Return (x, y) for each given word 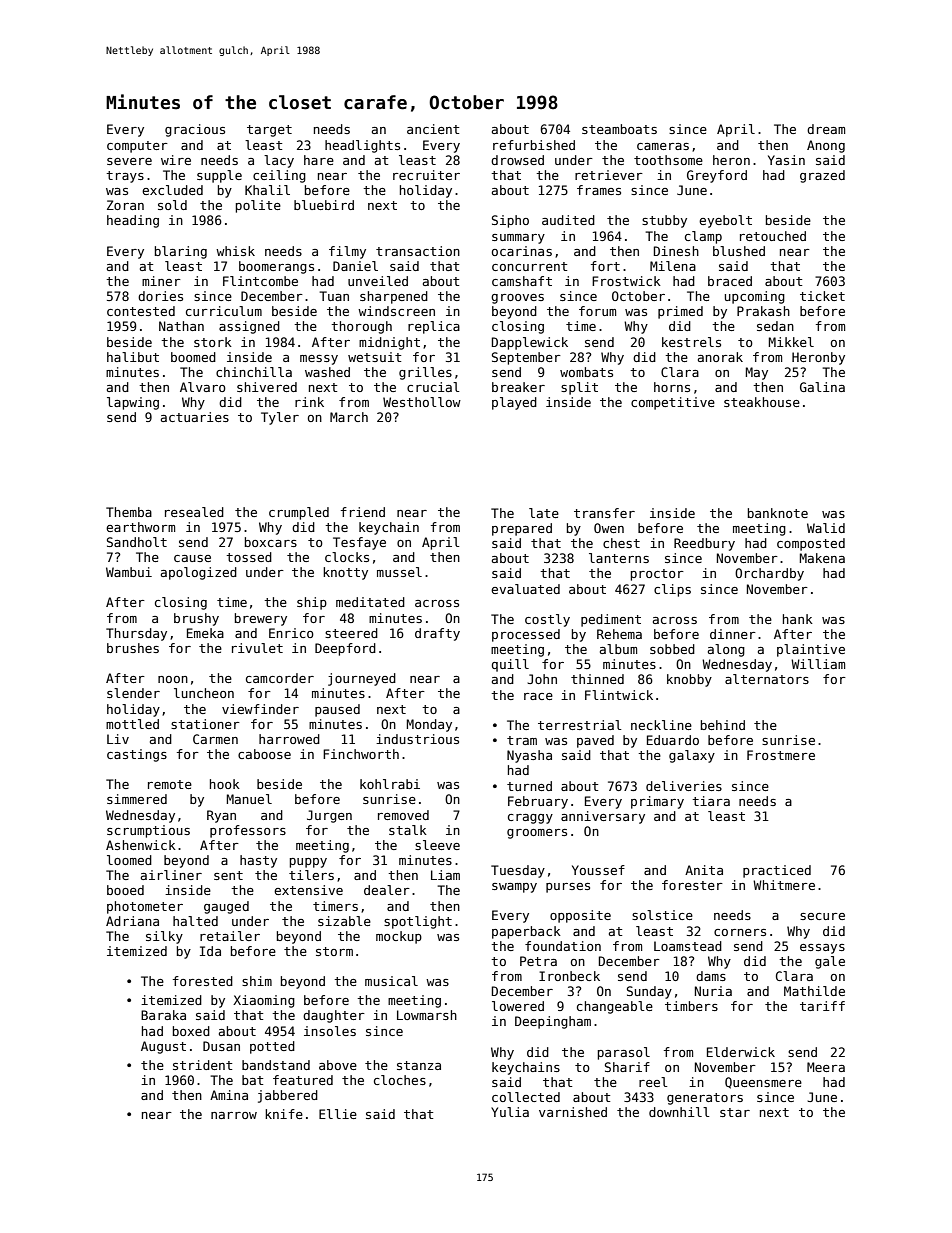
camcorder (280, 678)
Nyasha (529, 756)
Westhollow (422, 402)
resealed (194, 512)
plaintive (811, 650)
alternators (767, 679)
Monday (429, 725)
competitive (673, 403)
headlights (362, 146)
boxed (191, 1031)
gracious (195, 130)
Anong (826, 146)
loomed (129, 860)
